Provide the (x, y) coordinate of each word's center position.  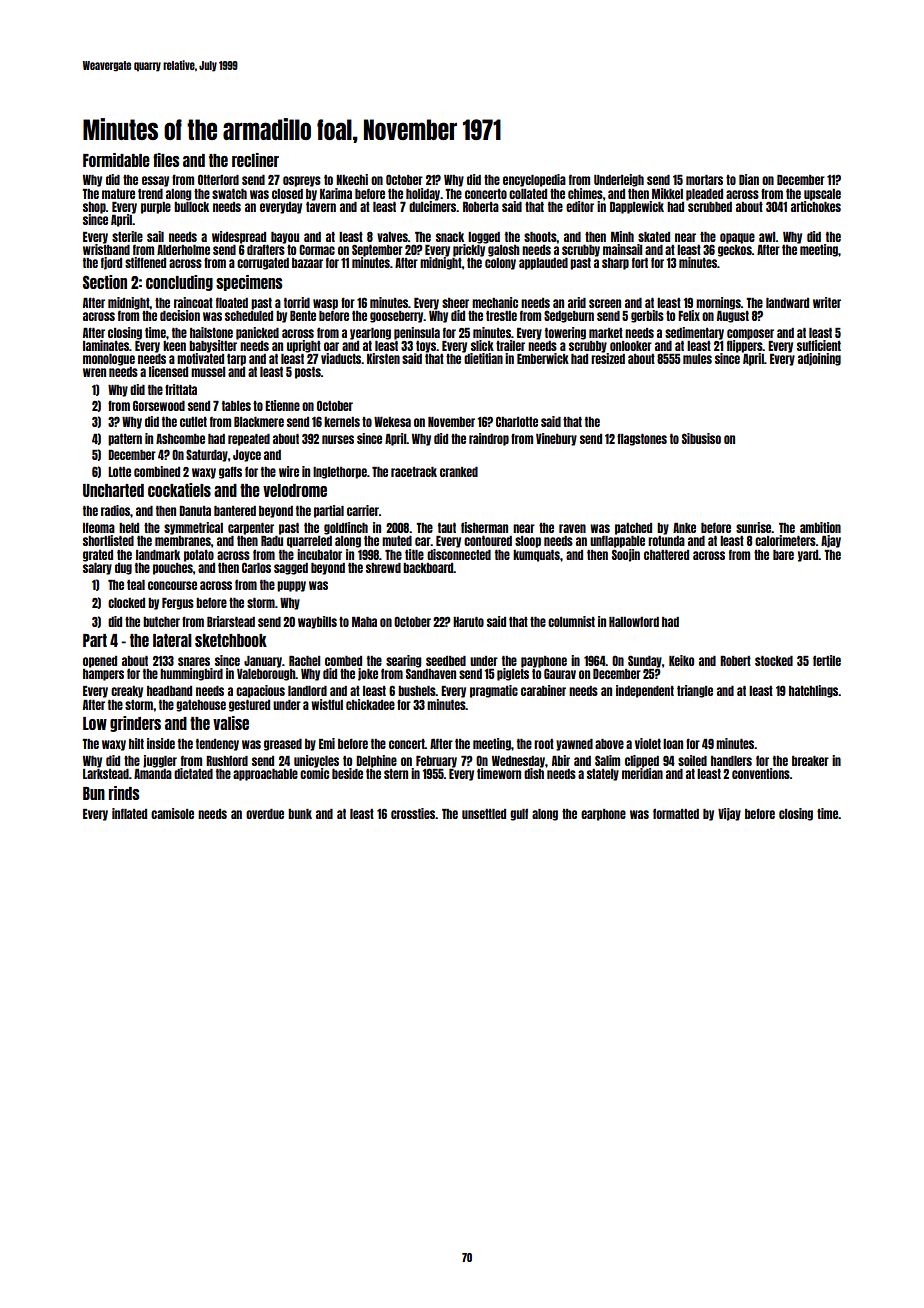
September (377, 250)
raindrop (489, 439)
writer (827, 302)
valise (231, 723)
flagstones (642, 439)
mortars (704, 180)
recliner (255, 160)
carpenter (251, 529)
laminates (106, 345)
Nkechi (352, 179)
